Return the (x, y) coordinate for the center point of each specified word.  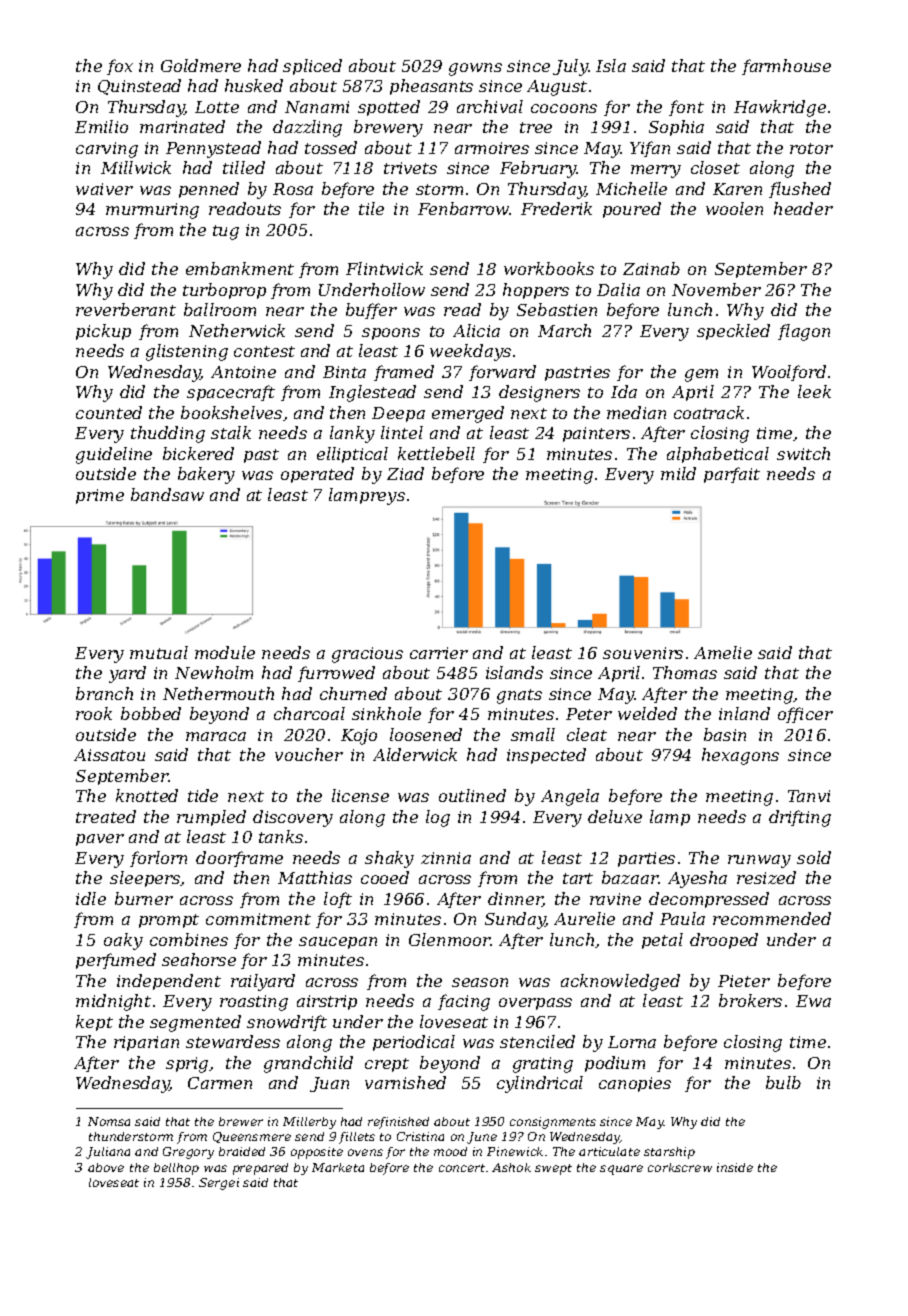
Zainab (651, 268)
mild (678, 473)
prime (100, 496)
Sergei (219, 1184)
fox (120, 67)
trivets (410, 168)
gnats (519, 696)
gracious (367, 655)
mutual (159, 652)
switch (803, 453)
